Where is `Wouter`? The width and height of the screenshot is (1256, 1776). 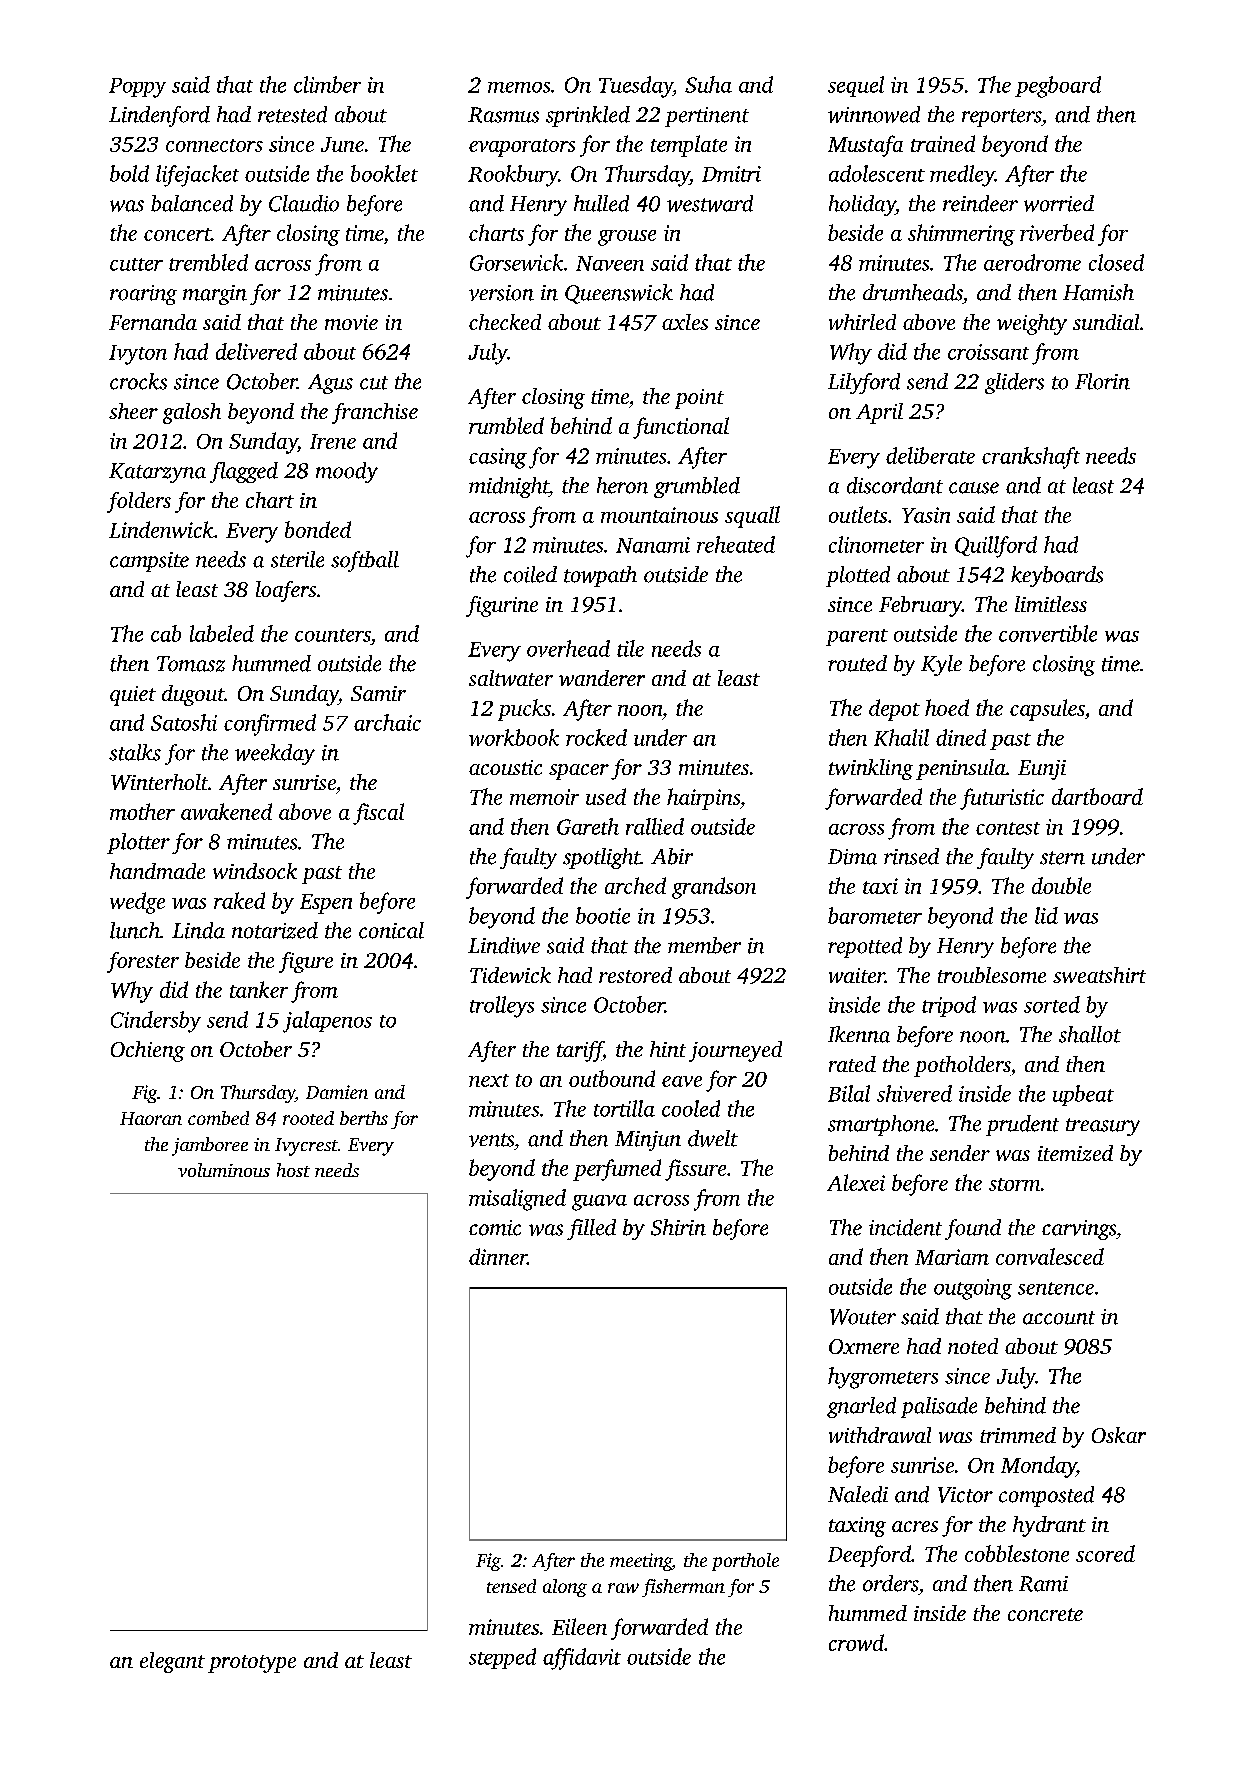 Wouter is located at coordinates (863, 1317).
